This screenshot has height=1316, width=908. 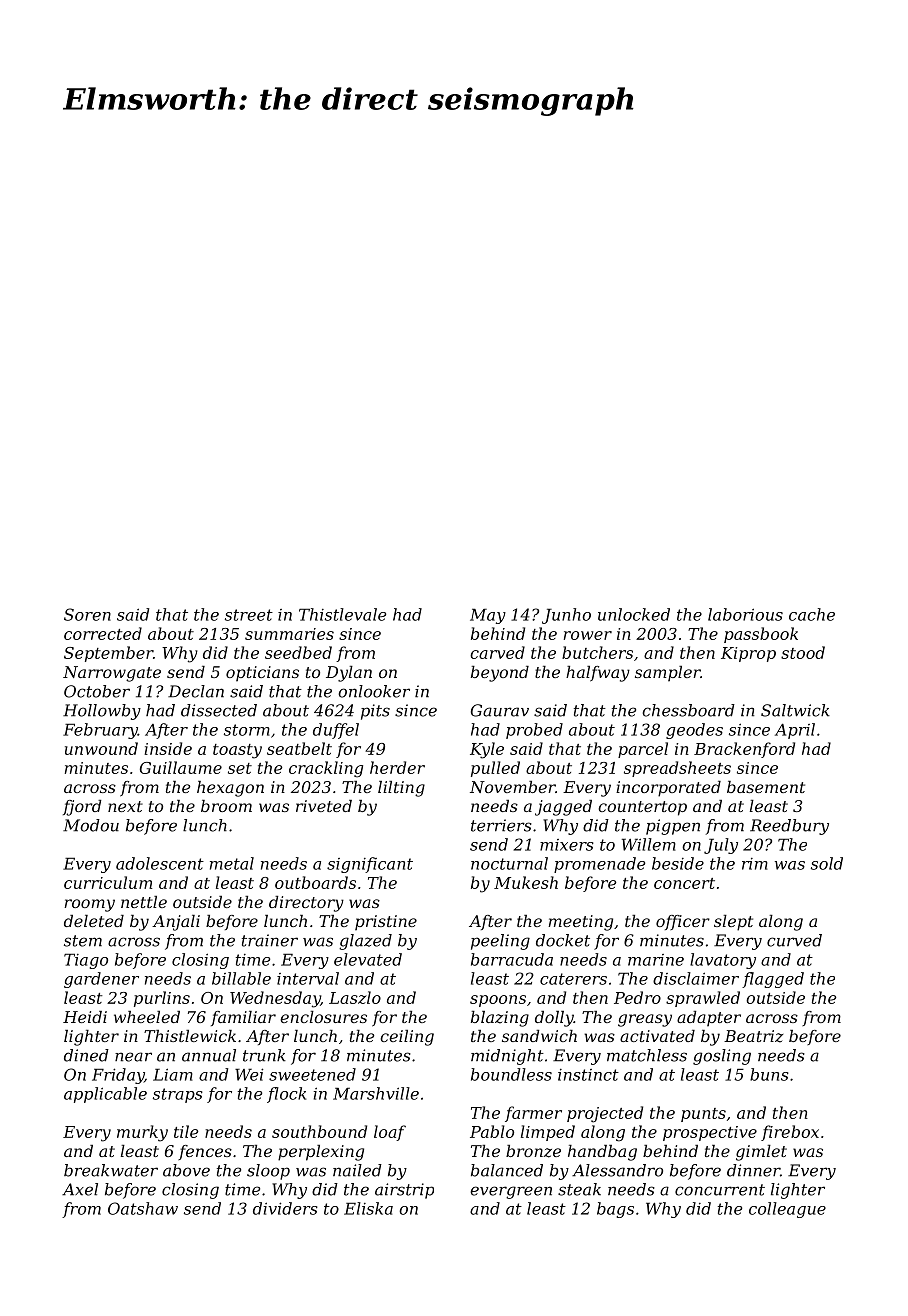 I want to click on chessboard, so click(x=688, y=710).
